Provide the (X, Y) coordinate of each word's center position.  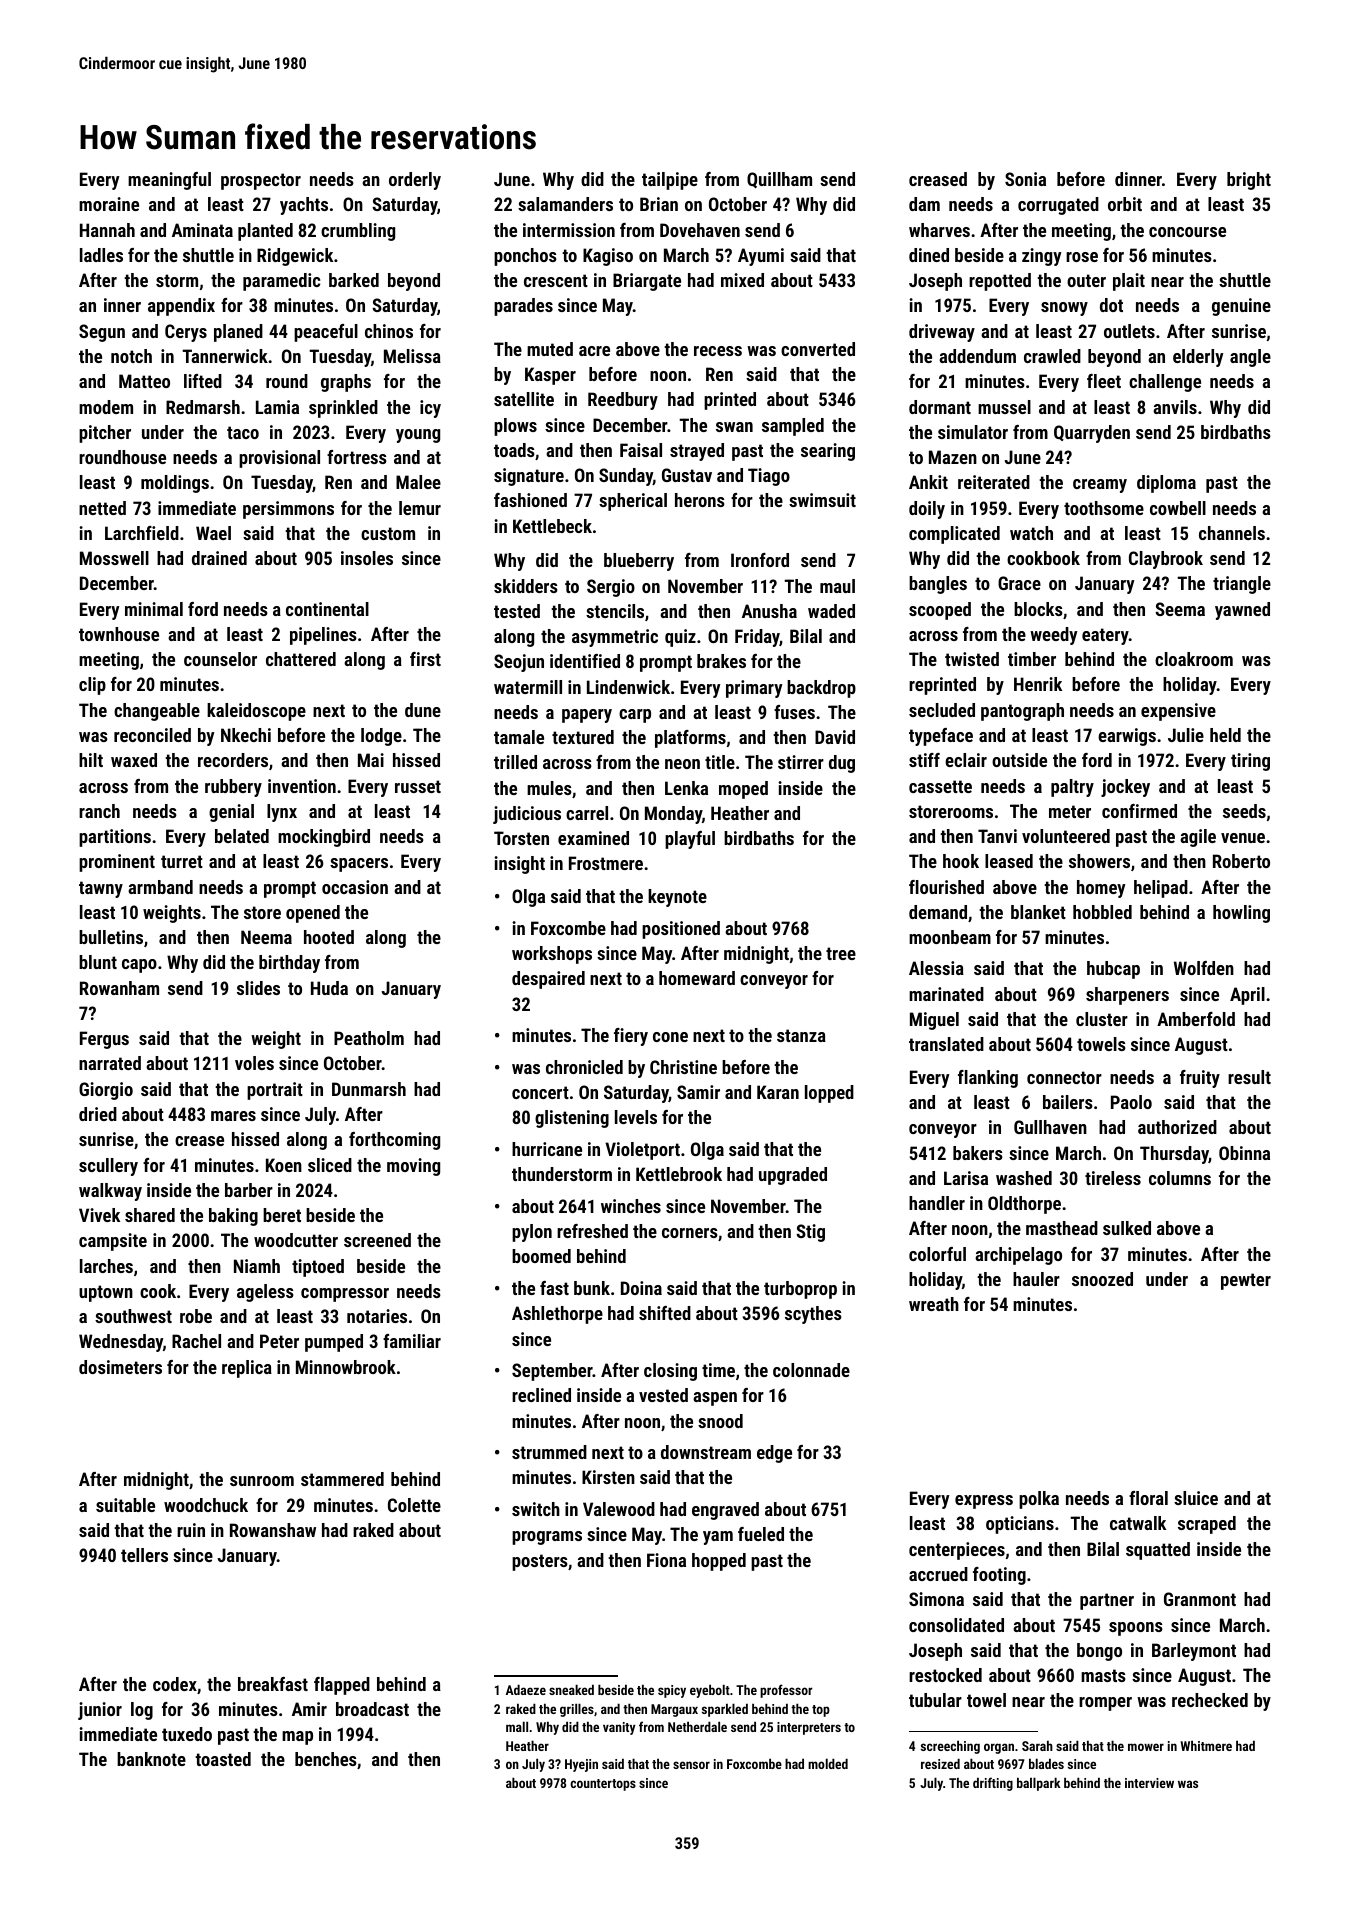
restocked (945, 1675)
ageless (265, 1293)
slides (258, 988)
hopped (719, 1562)
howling (1241, 914)
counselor (220, 659)
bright (1249, 181)
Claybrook (1166, 560)
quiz (680, 638)
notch (131, 356)
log (142, 1711)
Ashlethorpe (557, 1315)
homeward (697, 978)
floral (1148, 1498)
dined (929, 255)
